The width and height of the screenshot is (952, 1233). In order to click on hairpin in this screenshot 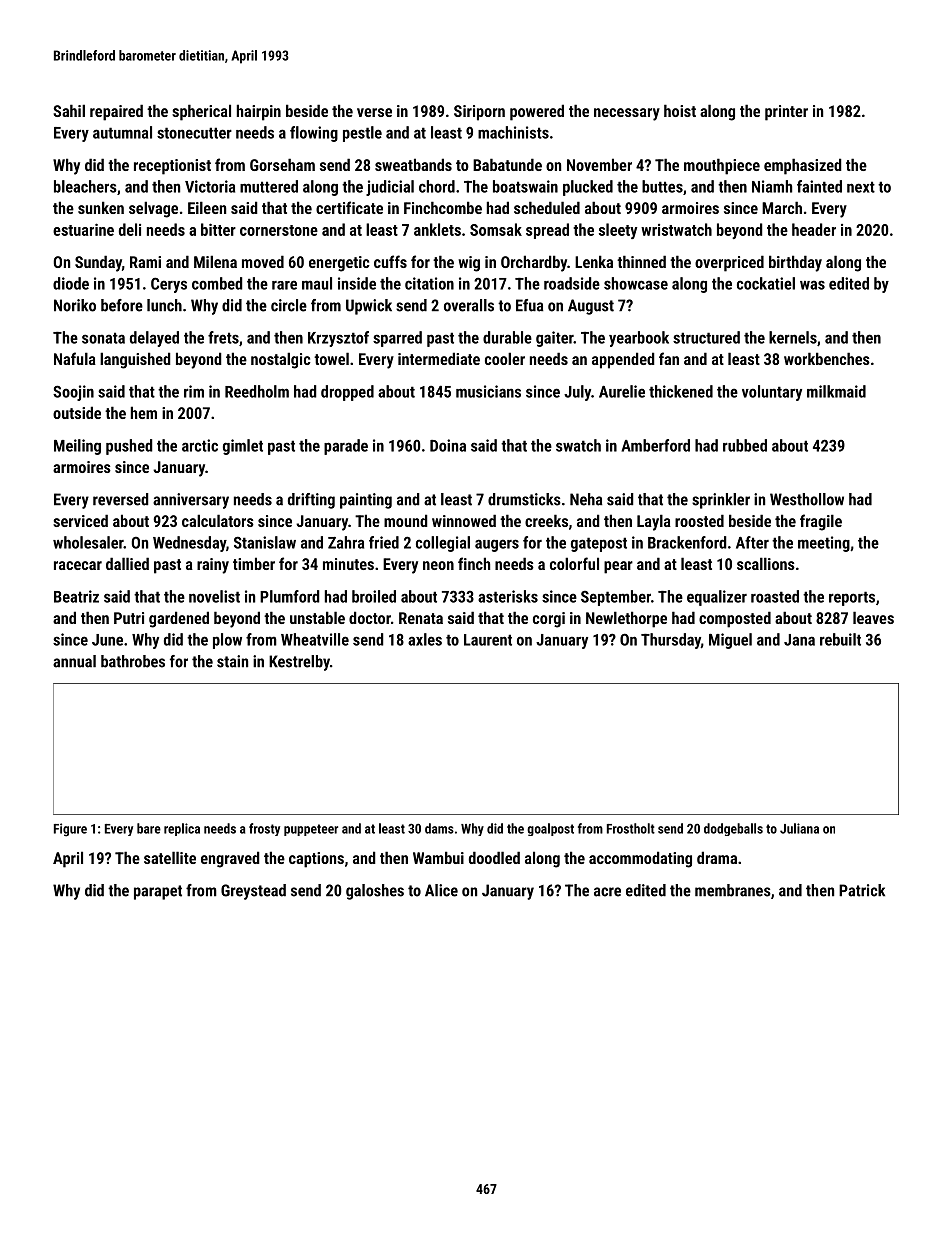, I will do `click(259, 112)`.
